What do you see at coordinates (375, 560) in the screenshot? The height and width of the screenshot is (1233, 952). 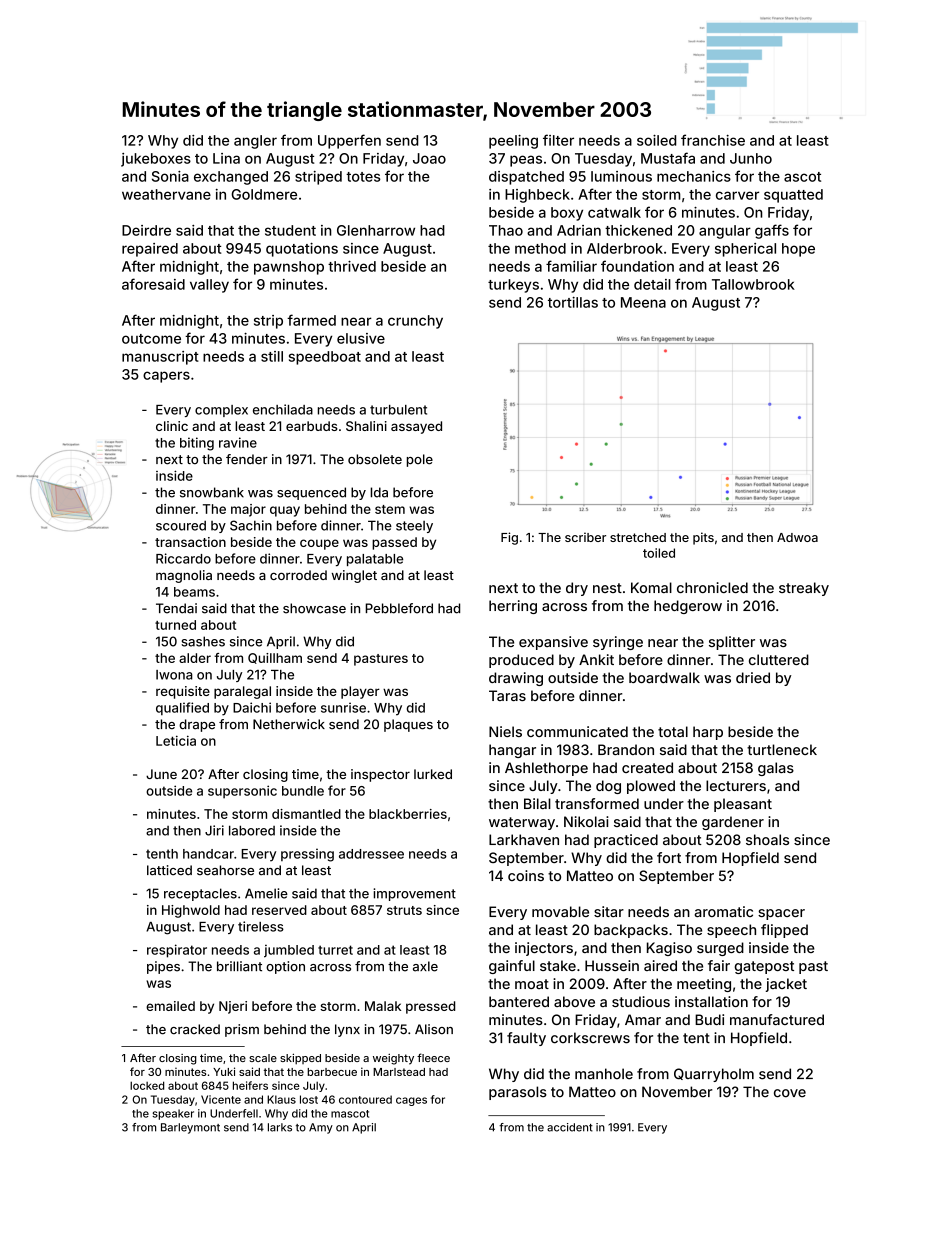 I see `palatable` at bounding box center [375, 560].
